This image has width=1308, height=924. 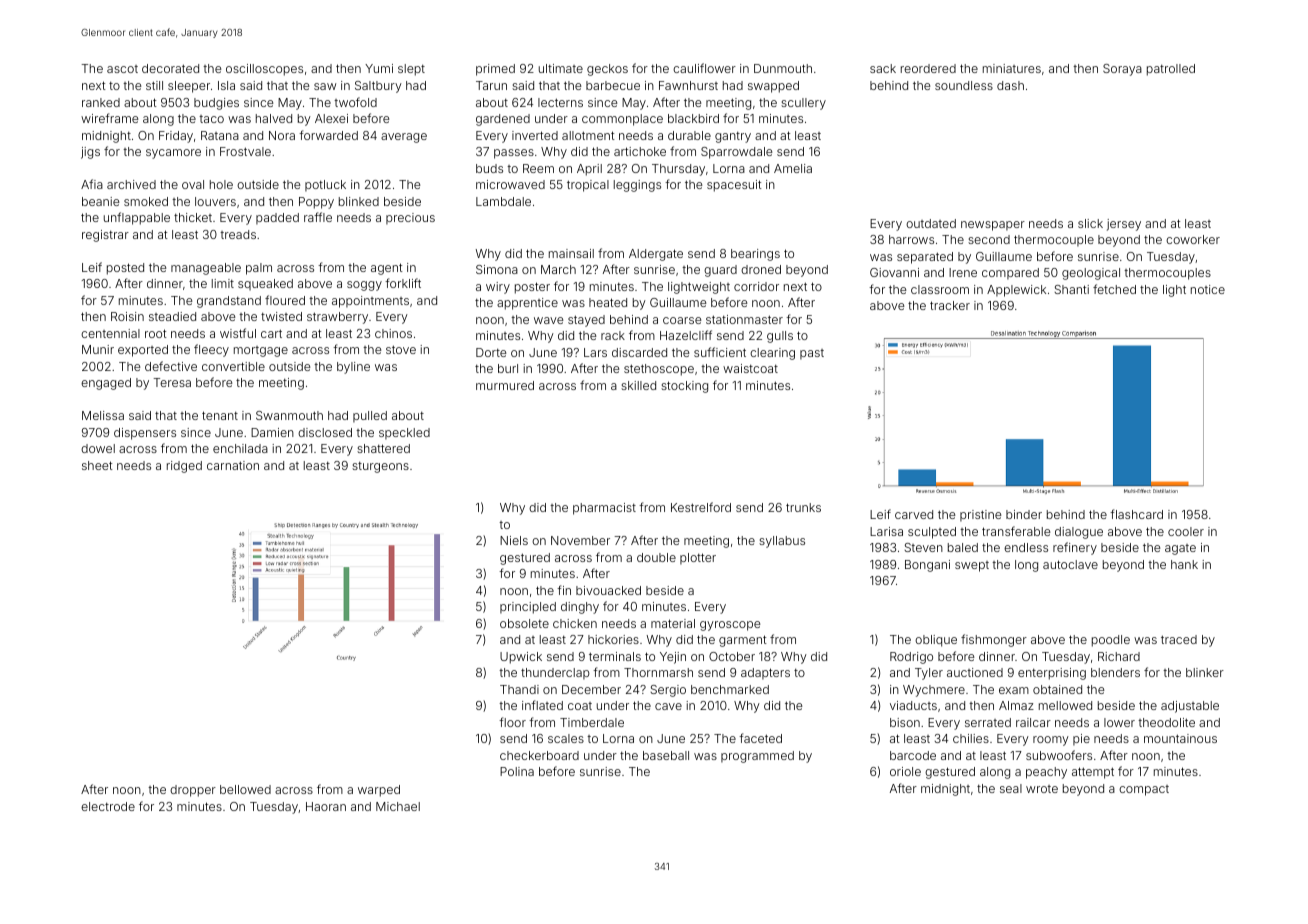 What do you see at coordinates (736, 153) in the image?
I see `Sparrowdale` at bounding box center [736, 153].
